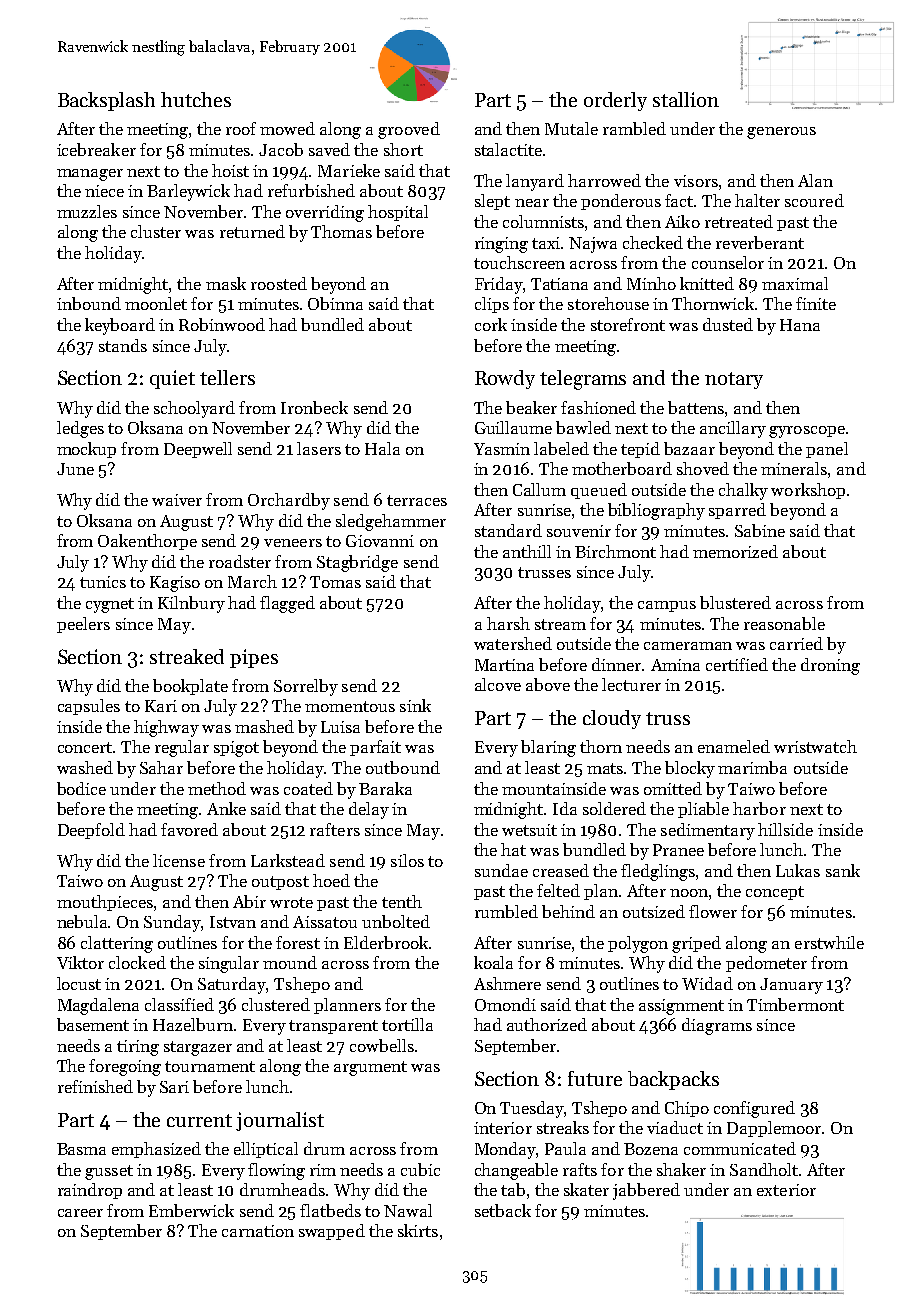  I want to click on Najwa, so click(593, 245).
